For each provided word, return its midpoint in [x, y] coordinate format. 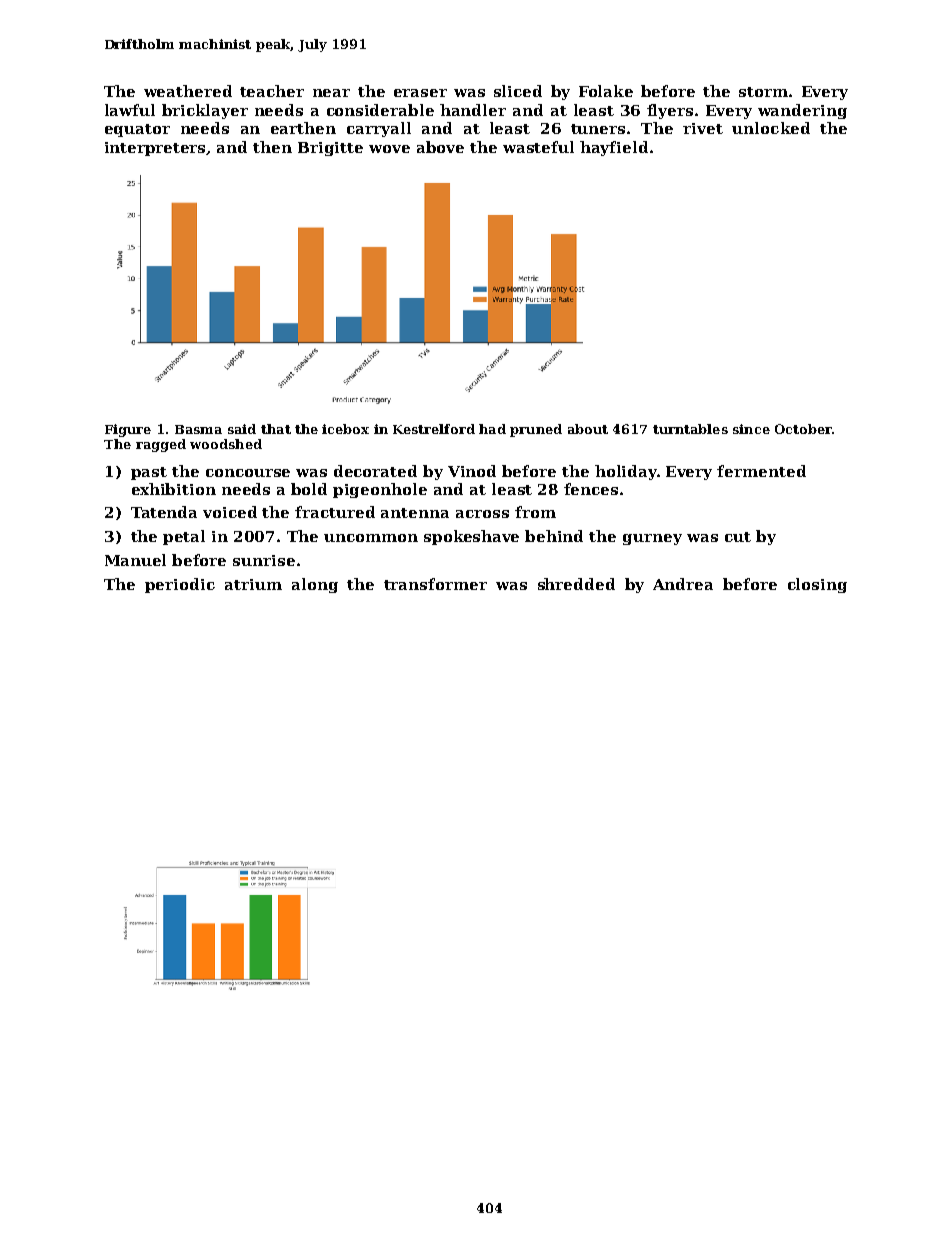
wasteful [538, 147]
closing [817, 585]
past [149, 473]
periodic [180, 585]
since [751, 429]
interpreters [156, 149]
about [588, 429]
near [331, 93]
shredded [576, 584]
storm [763, 92]
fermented [761, 471]
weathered [188, 91]
